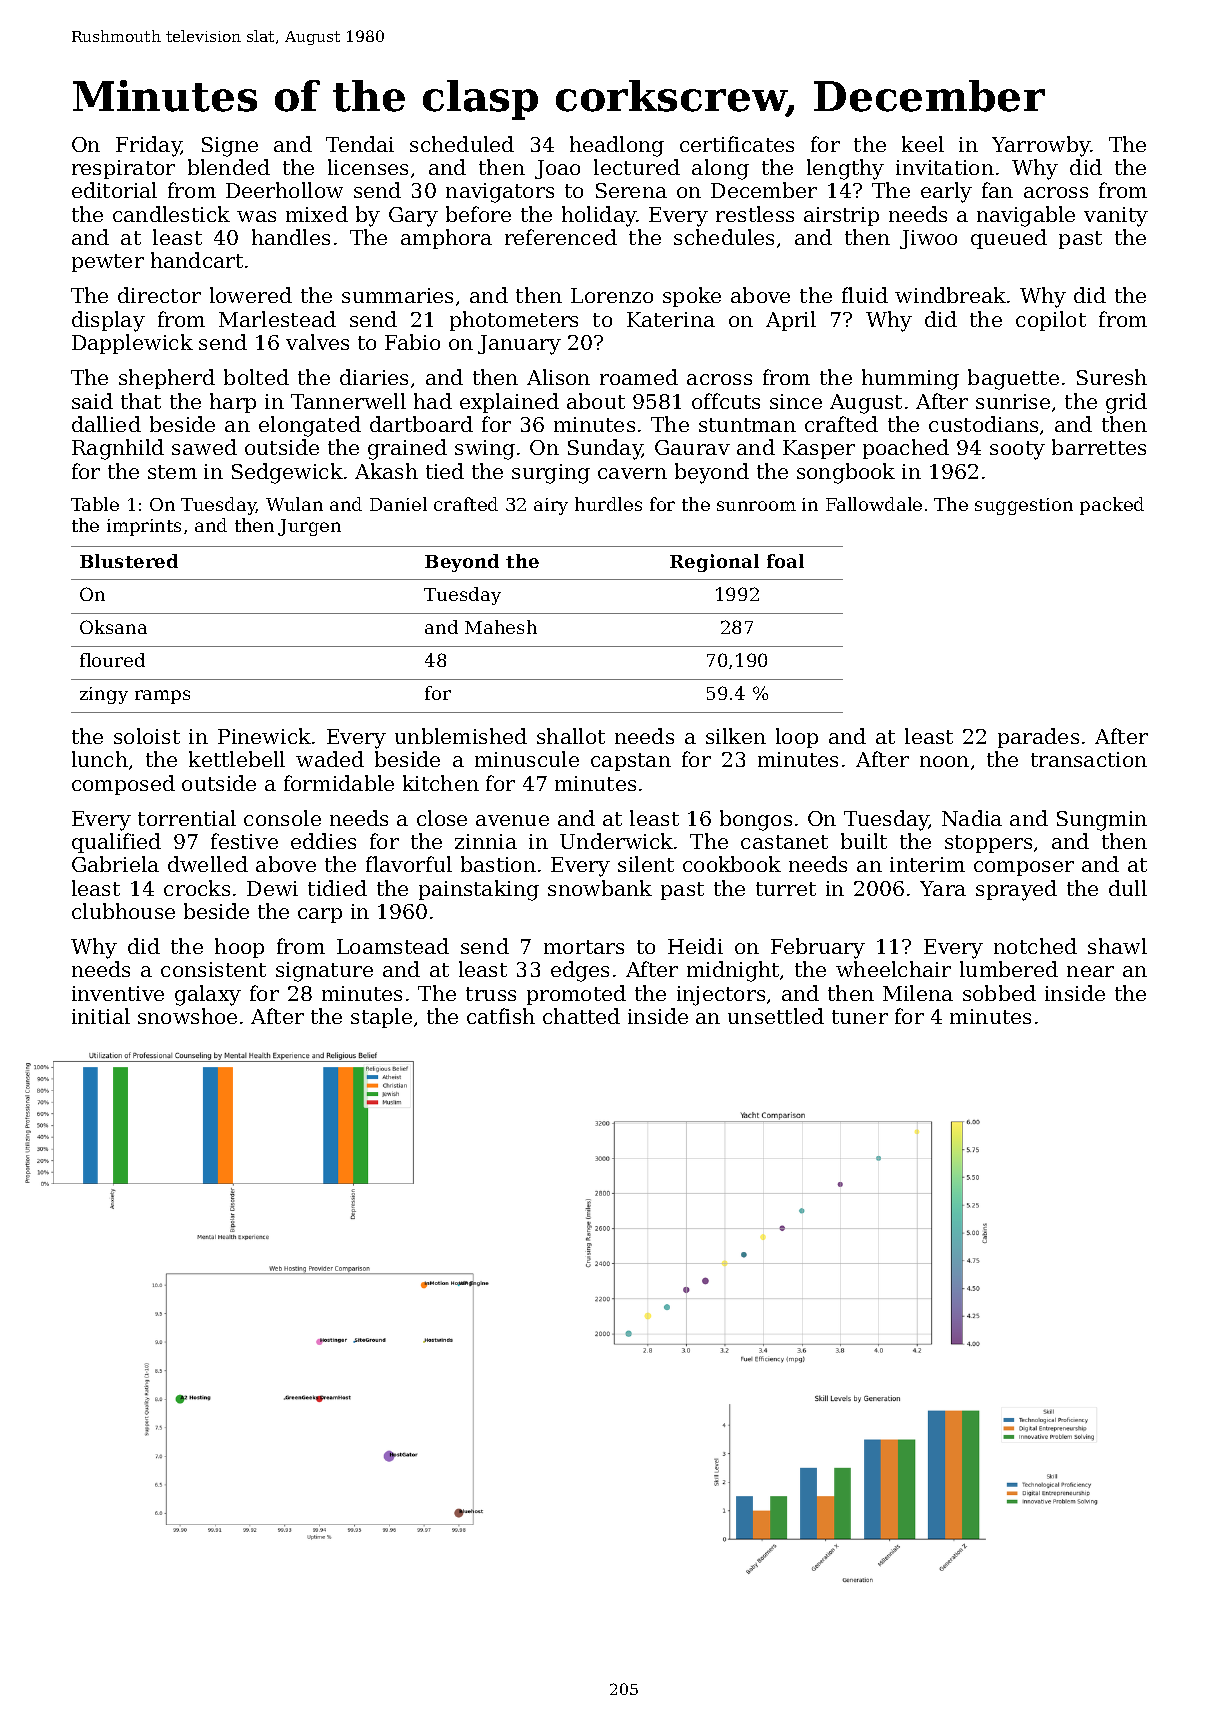 The width and height of the image is (1219, 1724). Describe the element at coordinates (846, 473) in the image. I see `songbook` at that location.
